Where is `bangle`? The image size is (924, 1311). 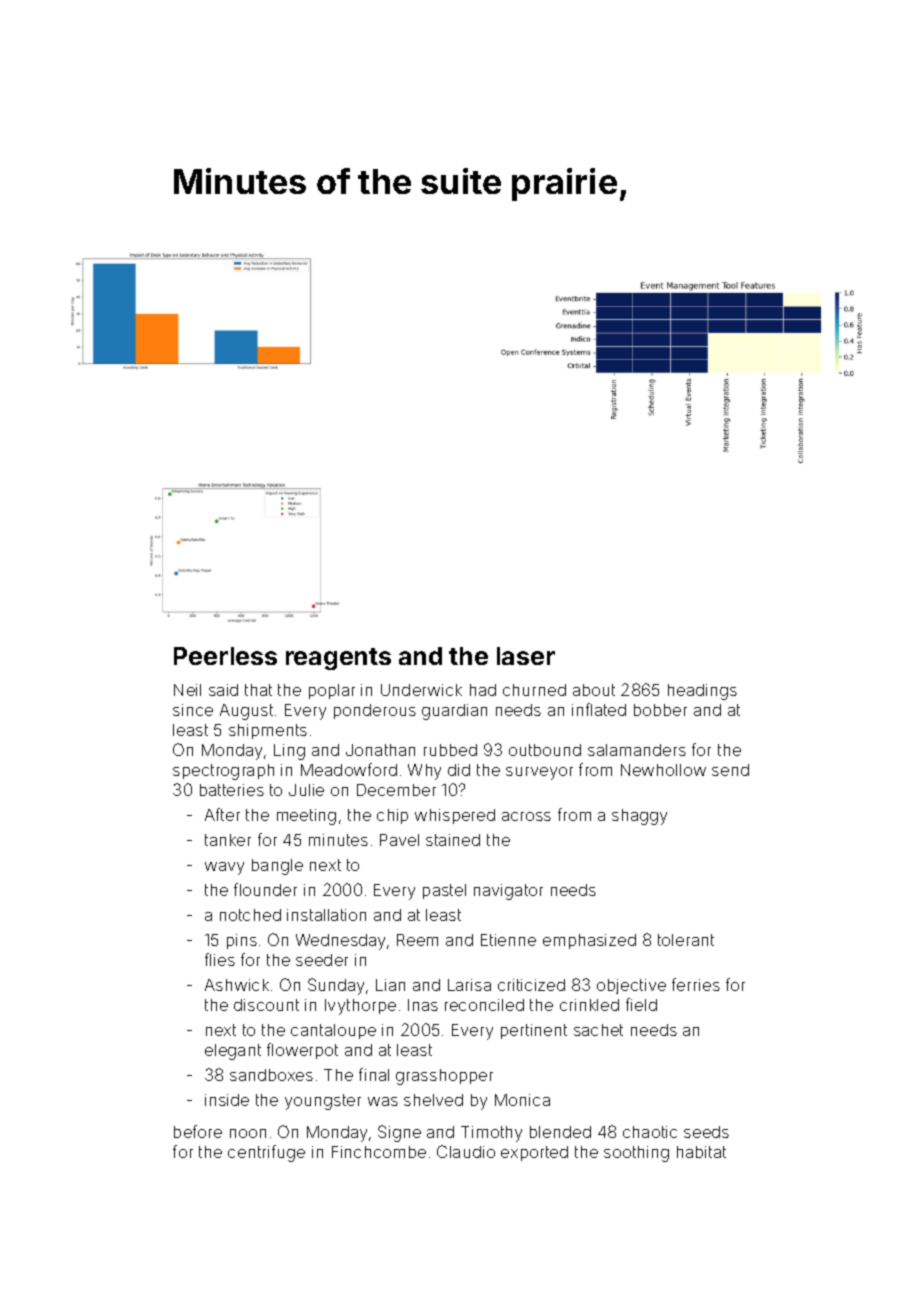
bangle is located at coordinates (277, 867).
